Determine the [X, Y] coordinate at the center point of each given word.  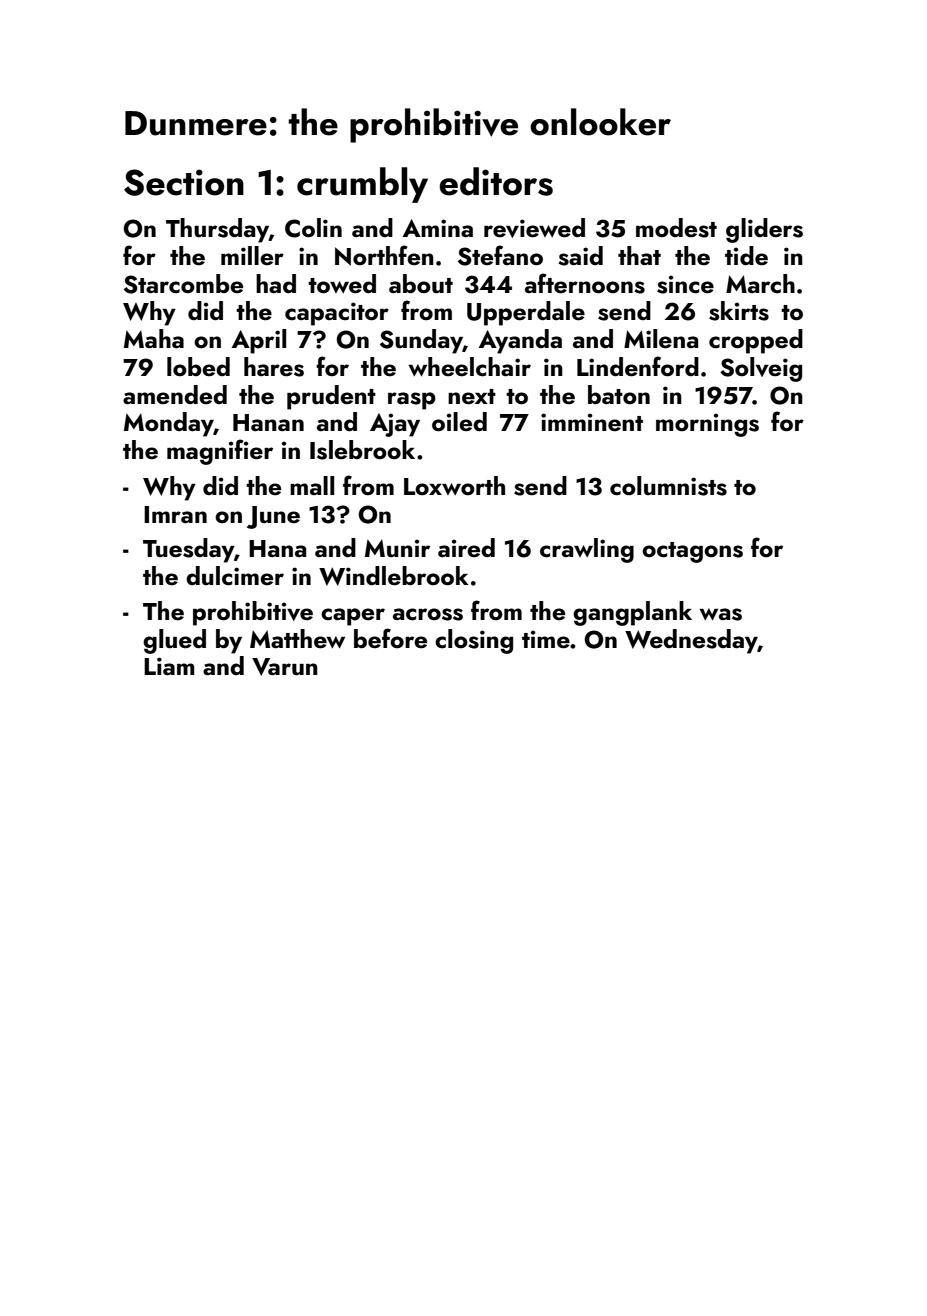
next [472, 397]
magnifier [220, 452]
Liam [169, 666]
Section [184, 182]
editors [496, 181]
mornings [707, 425]
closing [474, 641]
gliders [764, 230]
